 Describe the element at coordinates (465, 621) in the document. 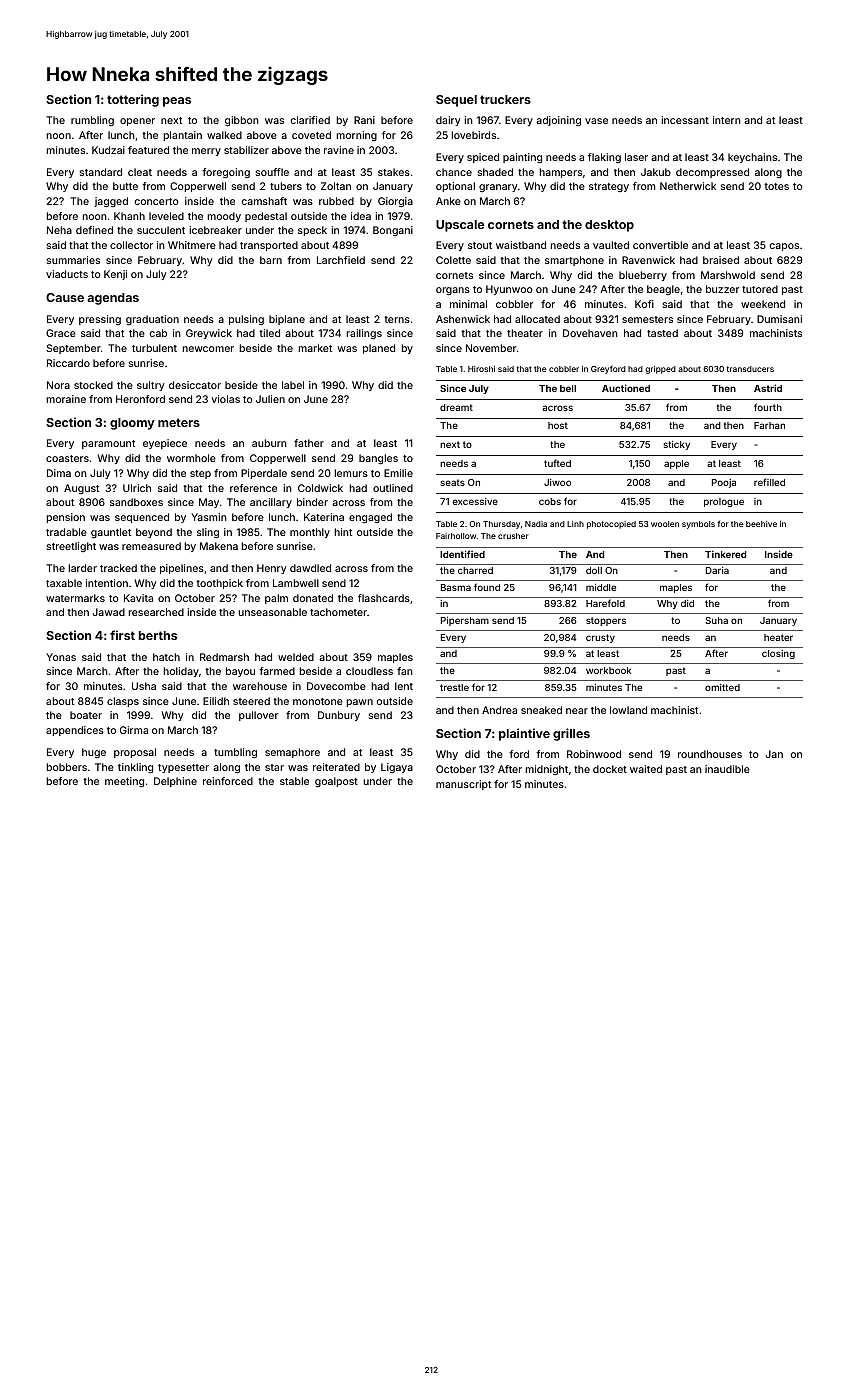

I see `Pipersham` at that location.
